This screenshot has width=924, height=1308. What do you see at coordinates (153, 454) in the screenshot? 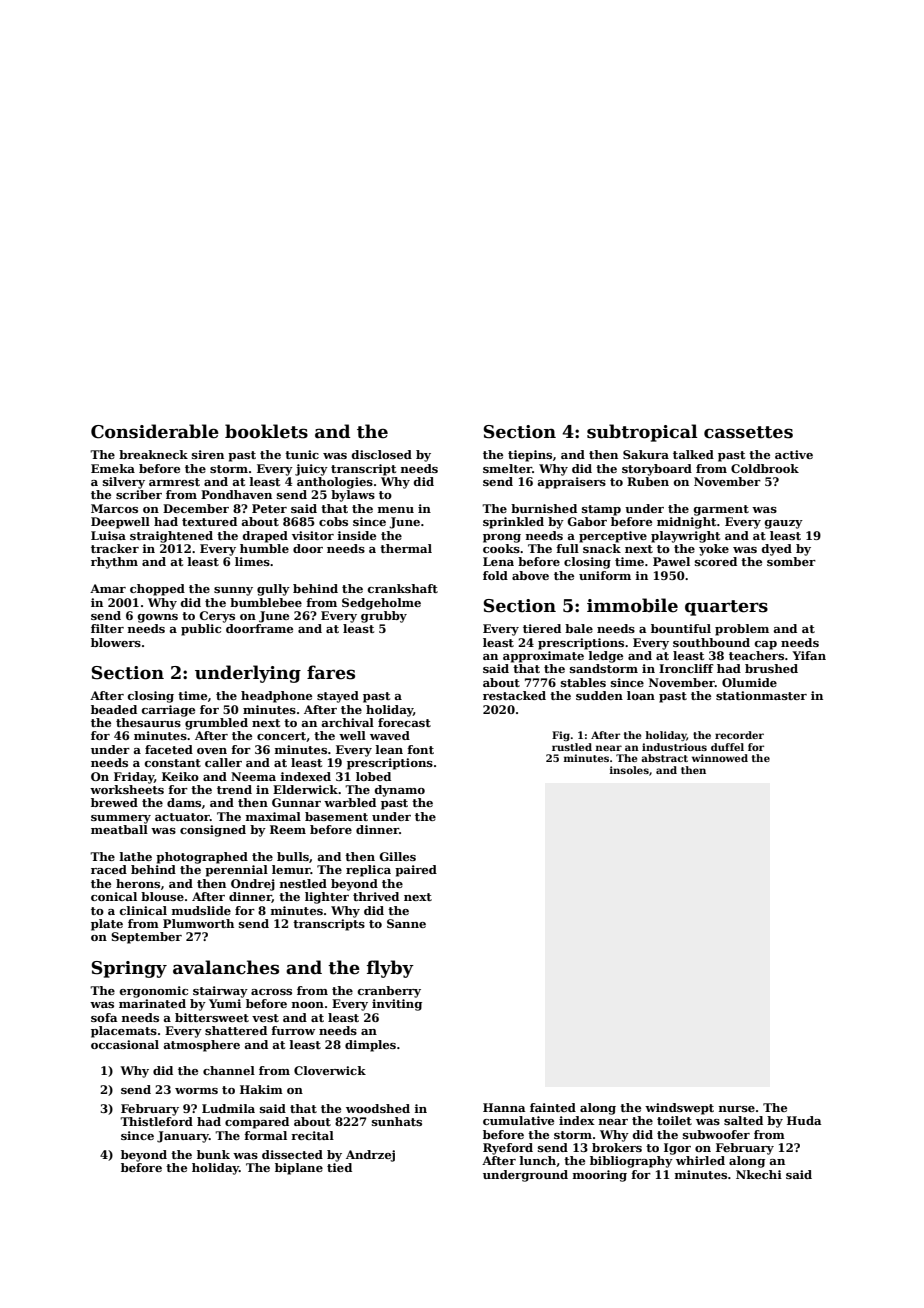
I see `breakneck` at bounding box center [153, 454].
